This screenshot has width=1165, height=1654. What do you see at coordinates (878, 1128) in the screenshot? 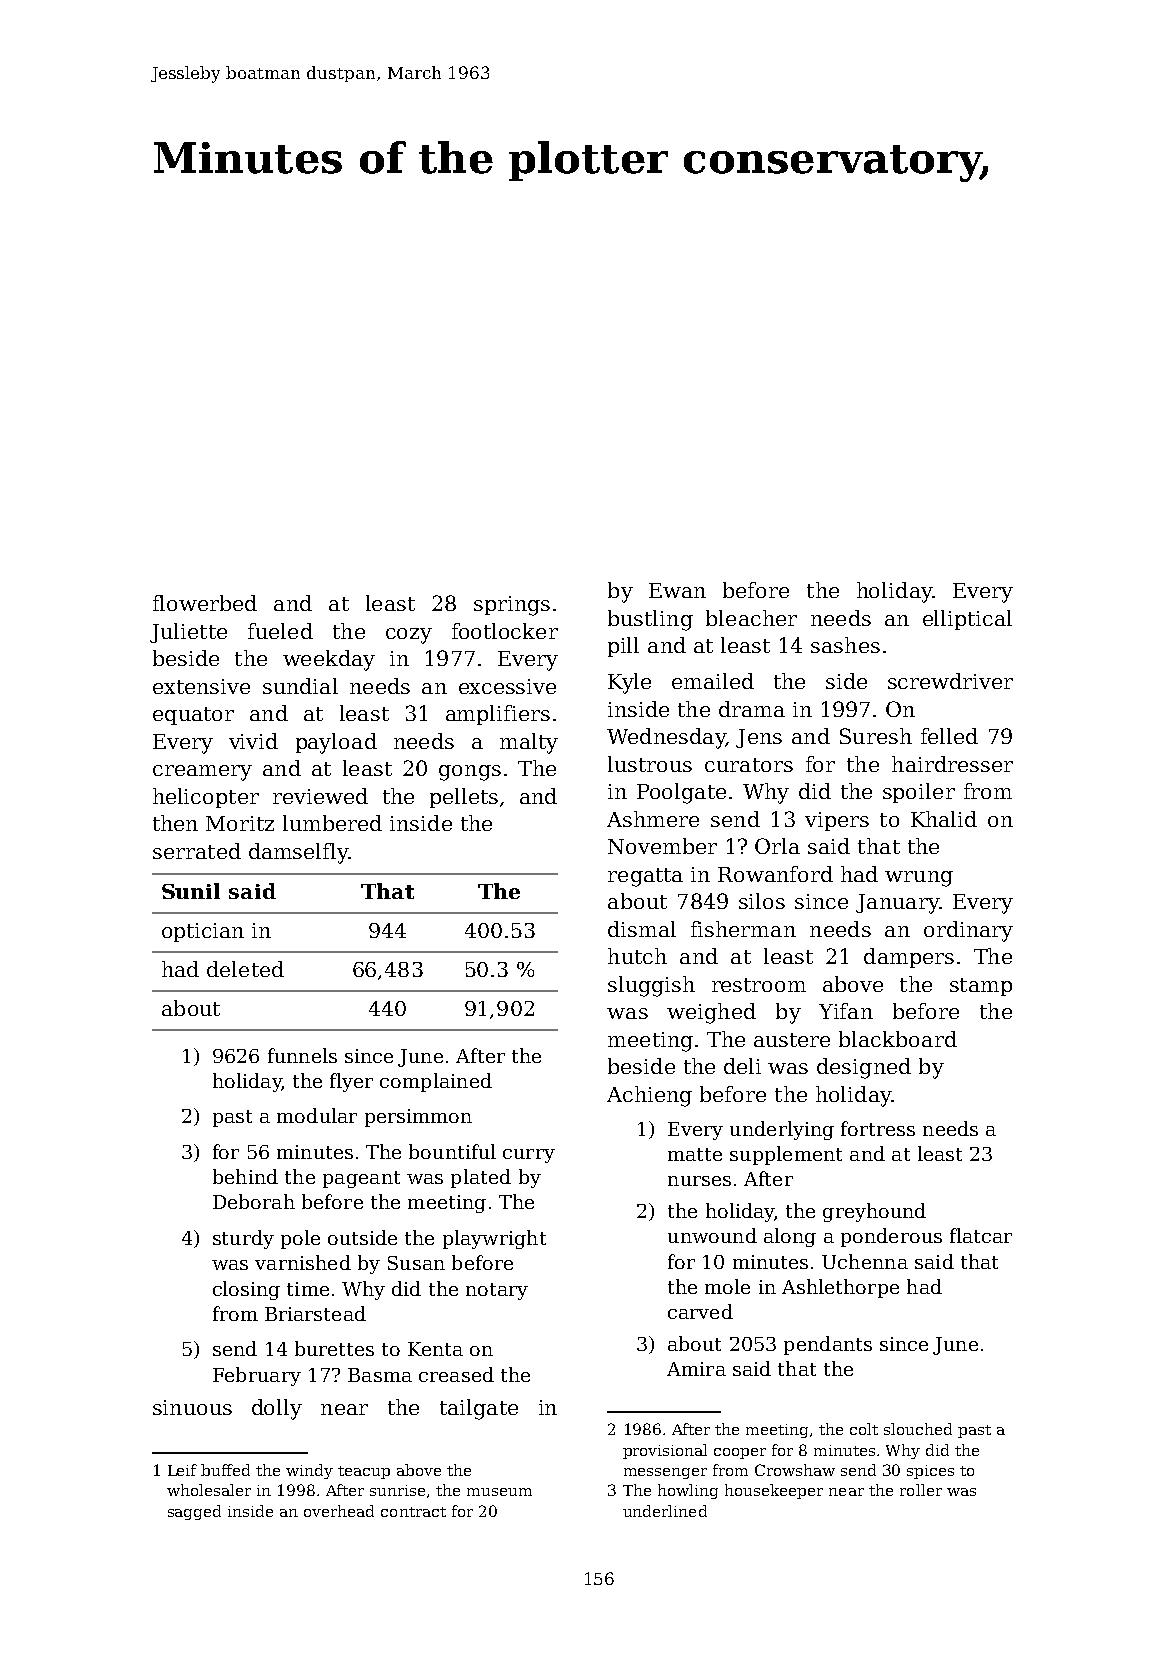
I see `fortress` at bounding box center [878, 1128].
